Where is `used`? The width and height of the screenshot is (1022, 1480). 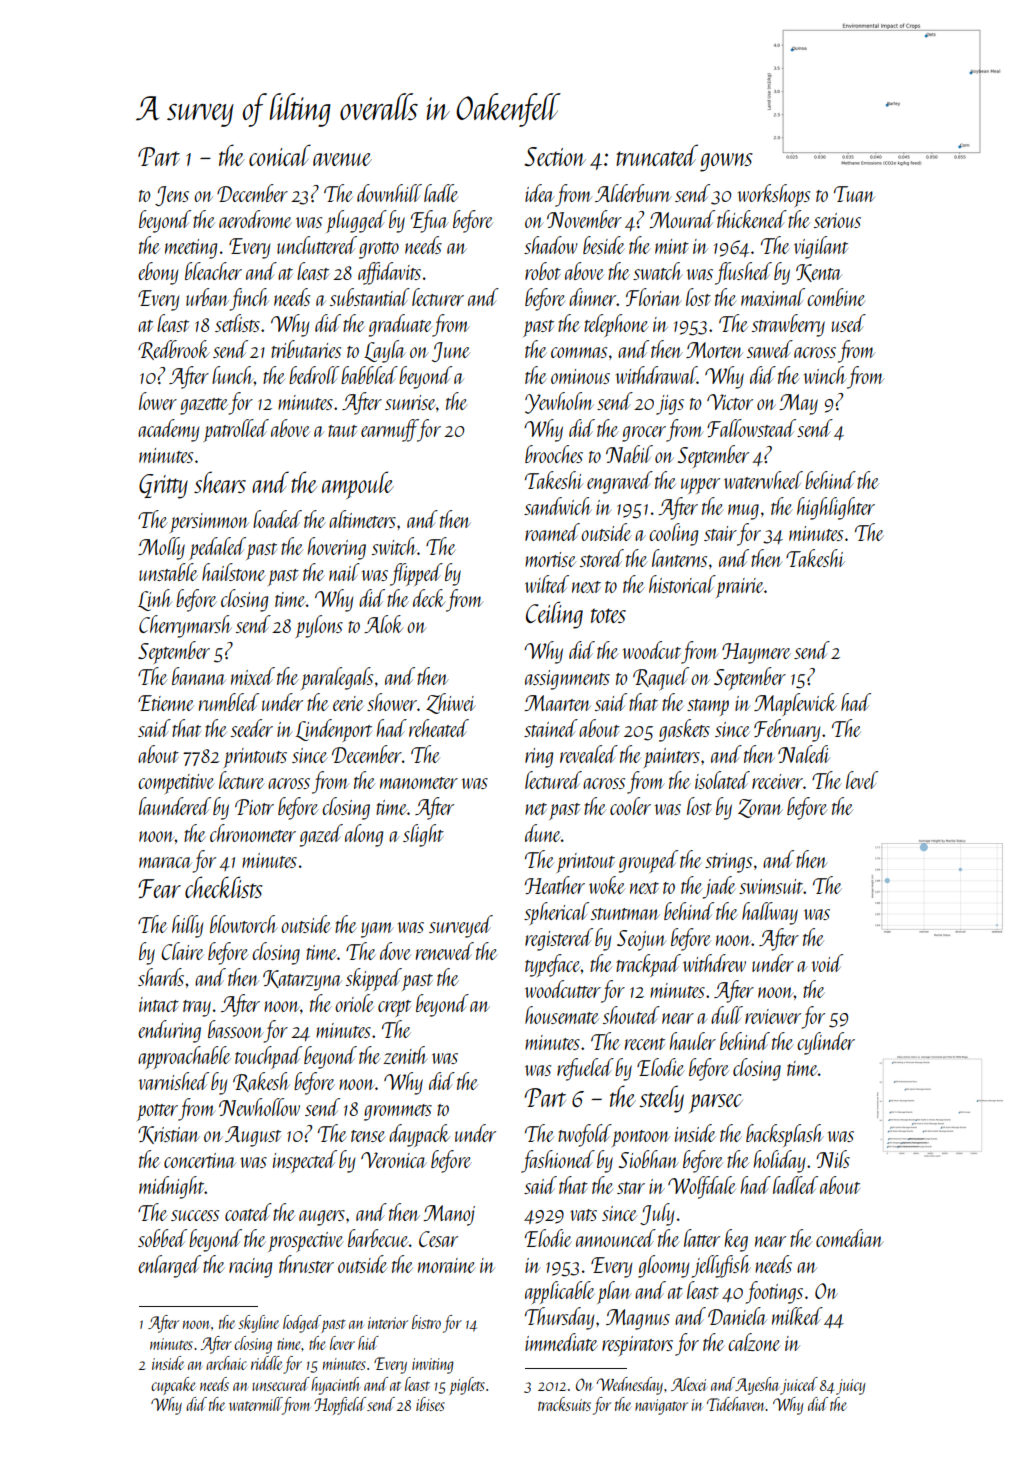 used is located at coordinates (849, 323).
